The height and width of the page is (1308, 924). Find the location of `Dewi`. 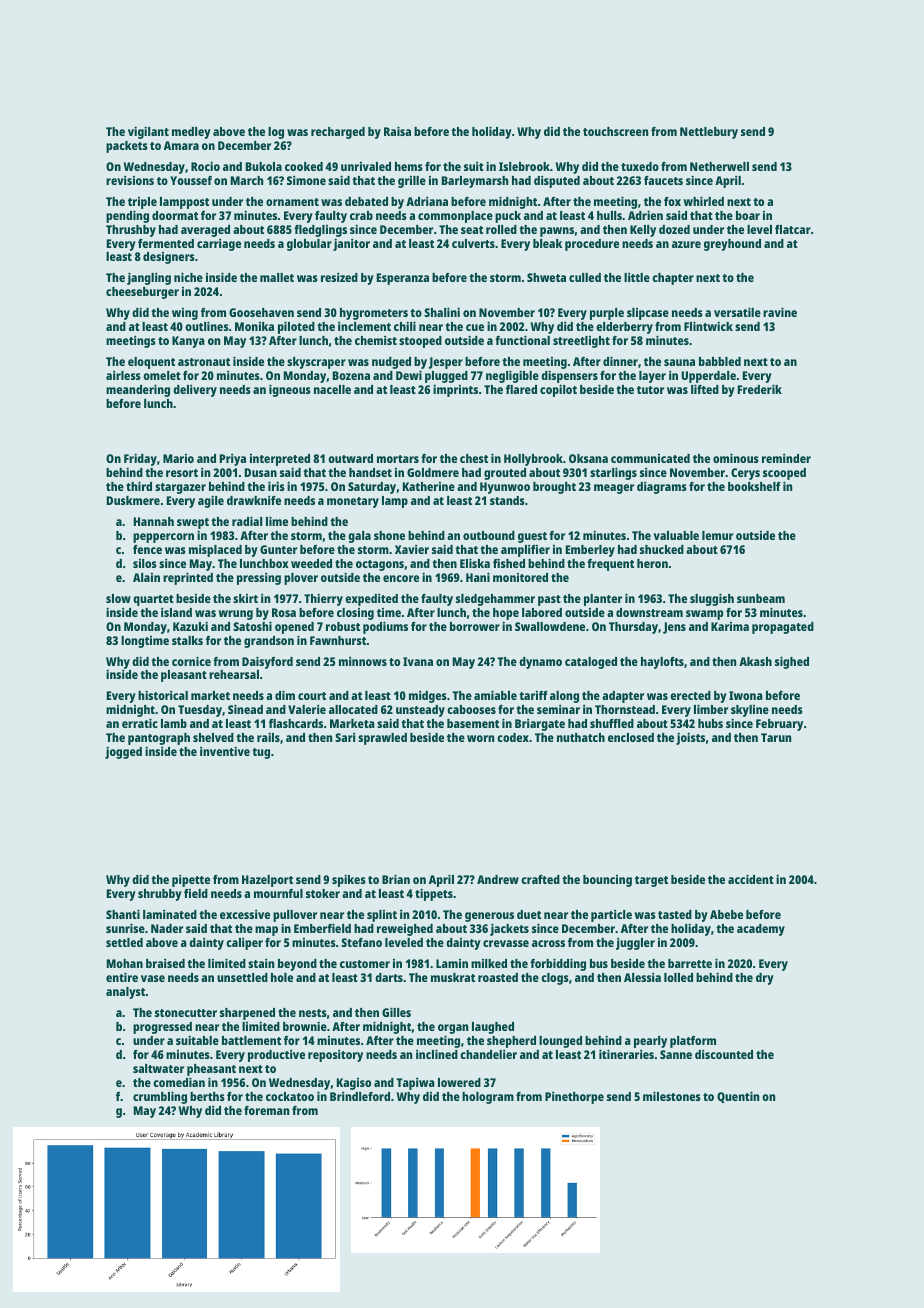

Dewi is located at coordinates (409, 375).
